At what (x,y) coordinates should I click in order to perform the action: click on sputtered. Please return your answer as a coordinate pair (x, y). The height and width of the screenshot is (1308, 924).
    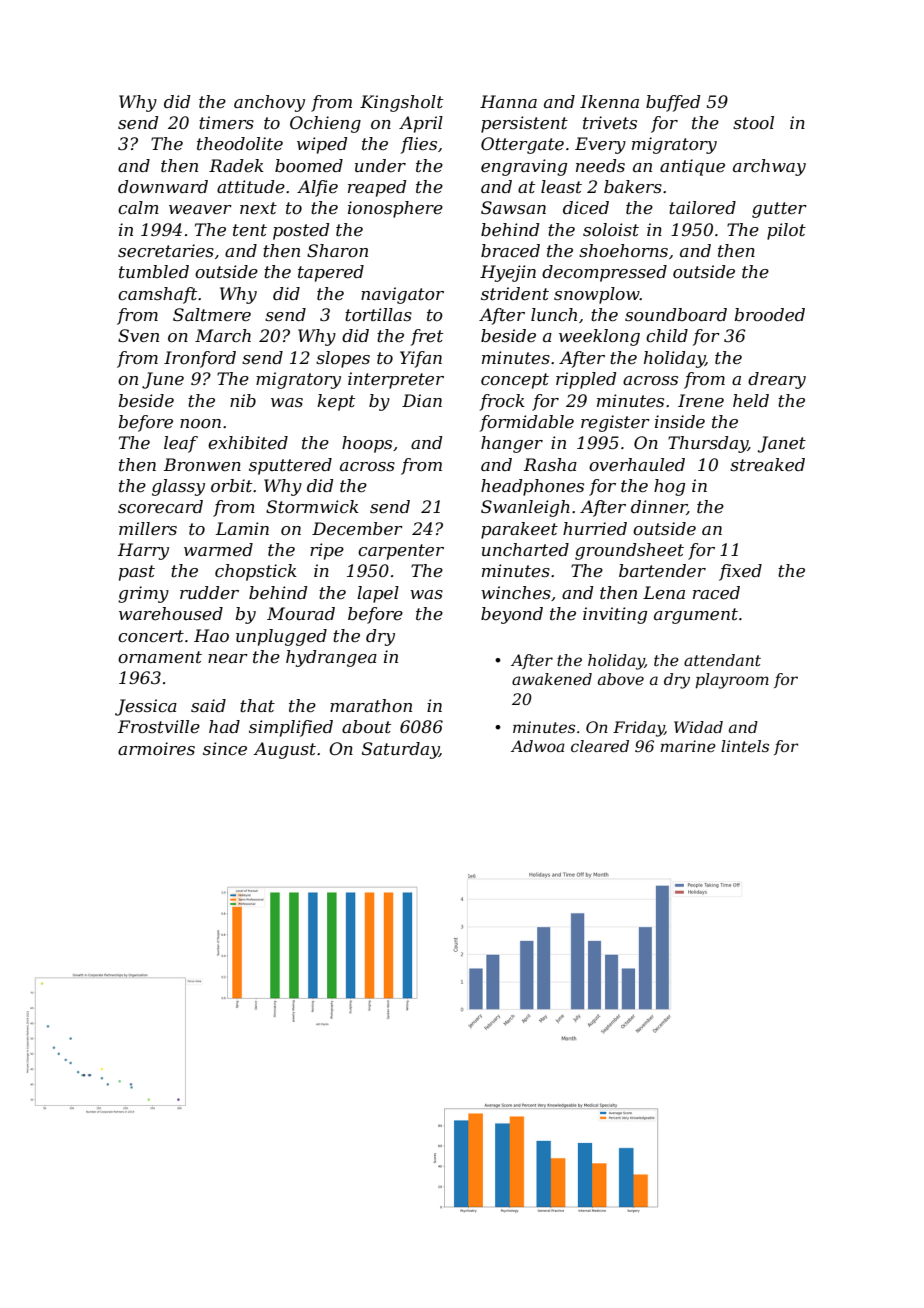
    Looking at the image, I should click on (290, 466).
